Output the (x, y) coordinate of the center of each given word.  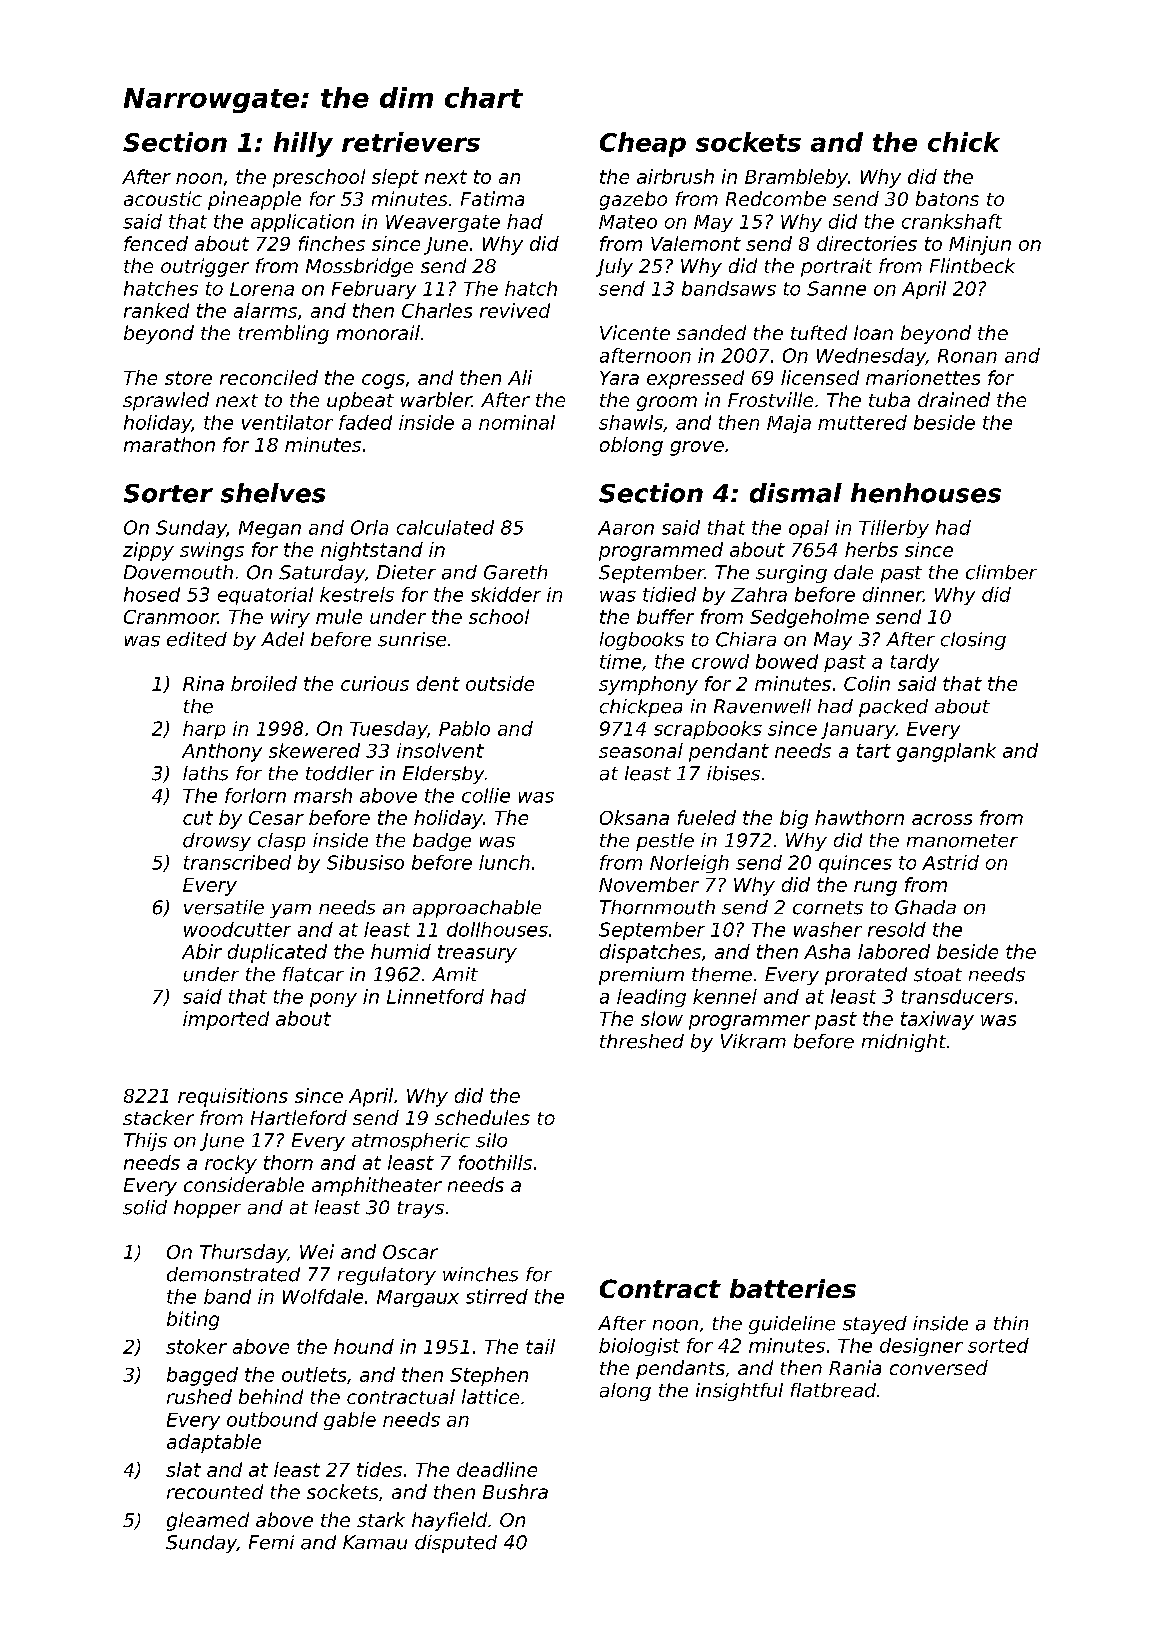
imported (226, 1020)
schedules (482, 1117)
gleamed (208, 1521)
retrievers (411, 142)
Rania (855, 1367)
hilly (303, 144)
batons (947, 198)
